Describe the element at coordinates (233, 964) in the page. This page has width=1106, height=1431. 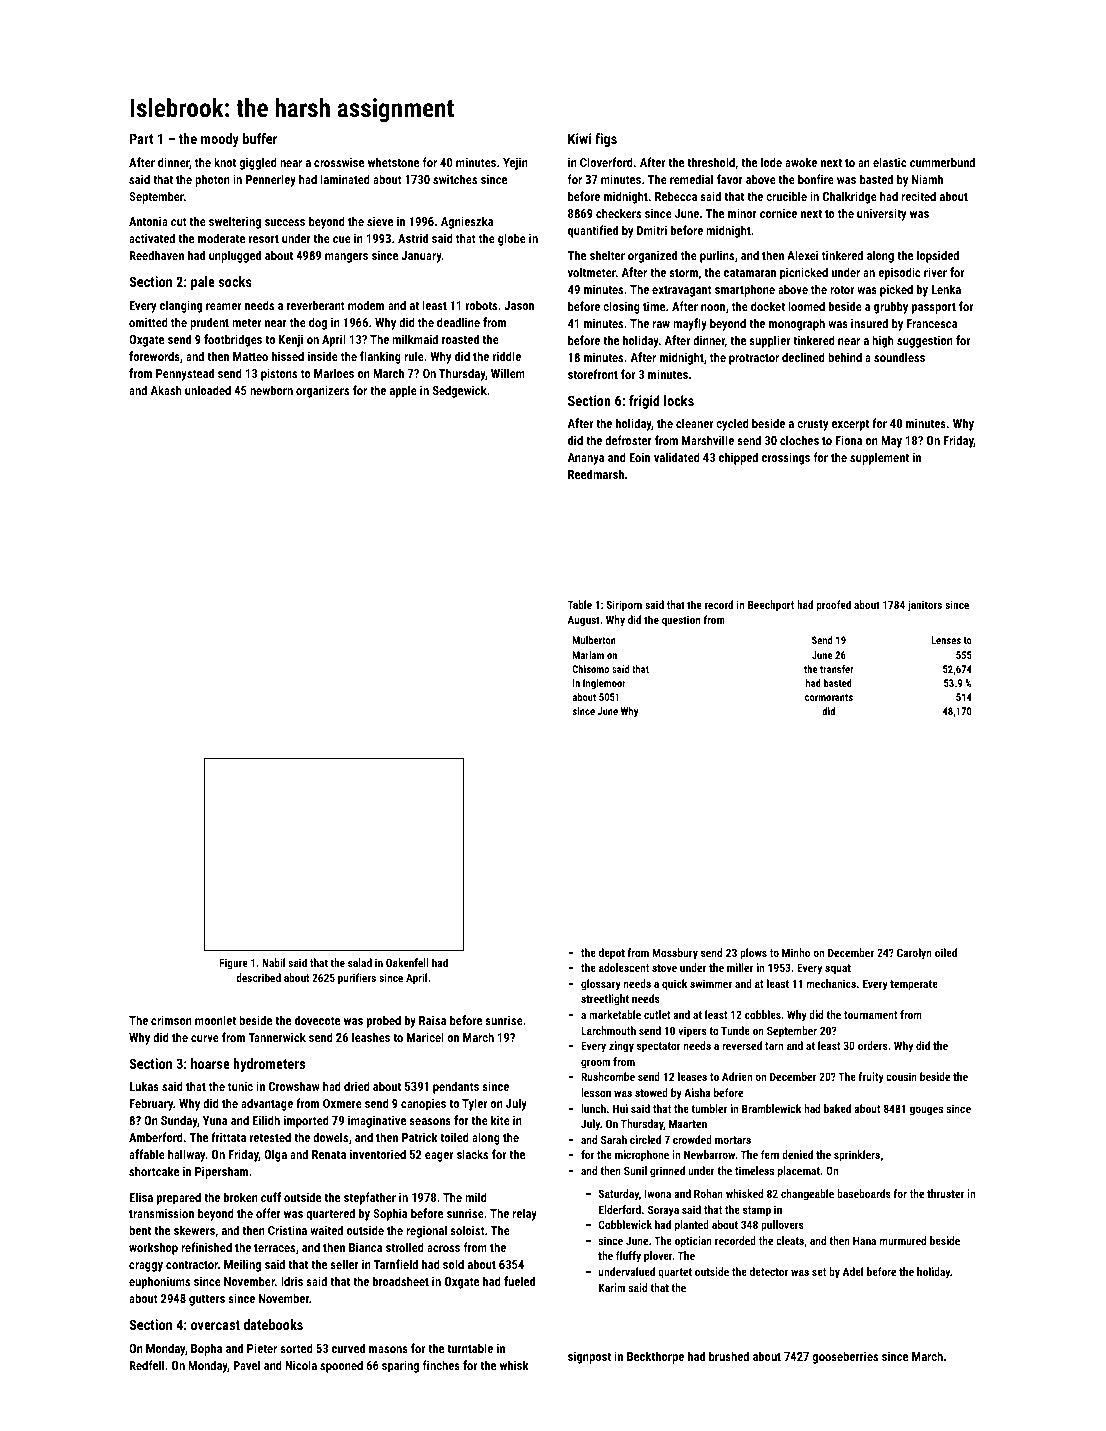
I see `Figure` at that location.
